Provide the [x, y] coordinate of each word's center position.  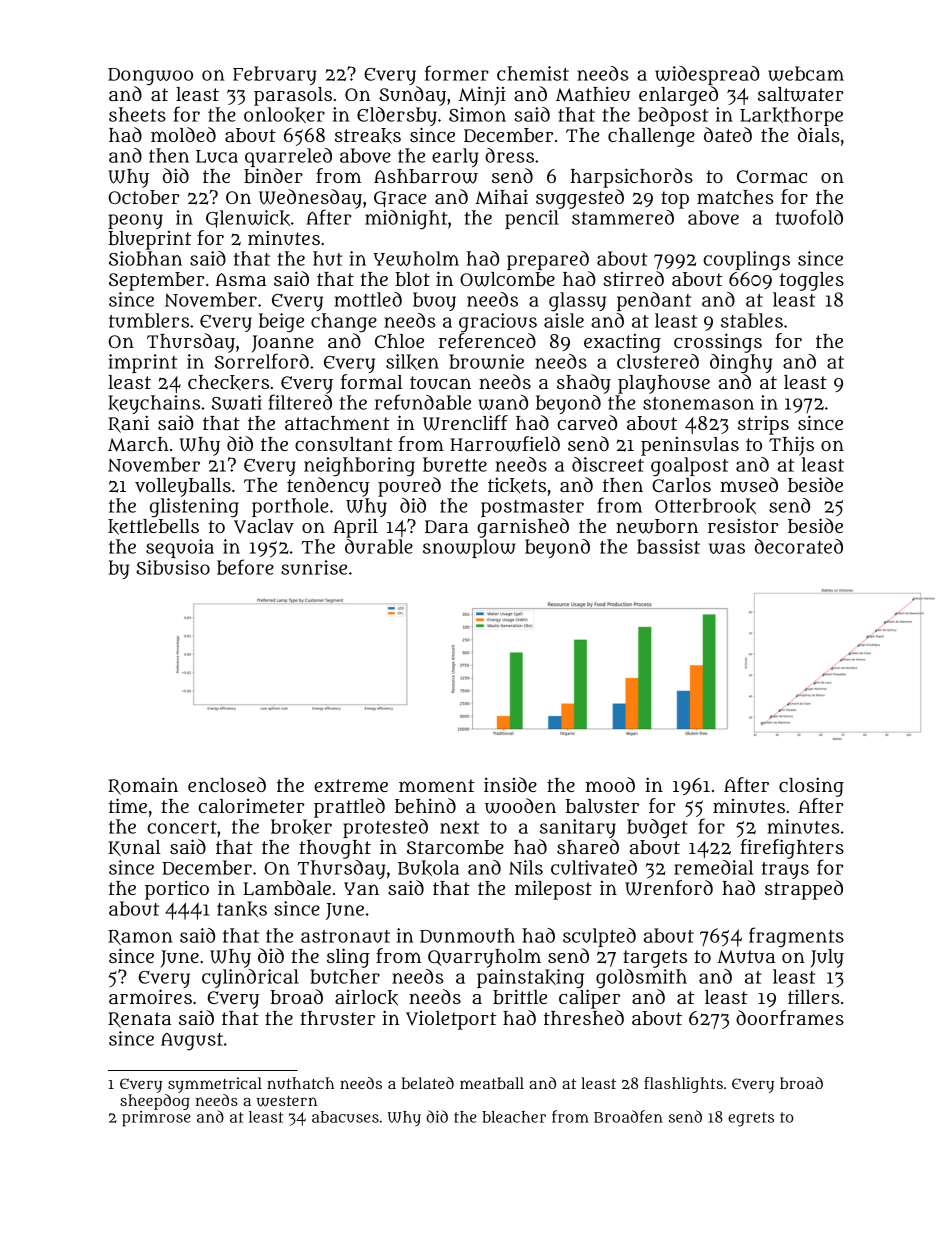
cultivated [594, 867]
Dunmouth [467, 935]
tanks [242, 909]
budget [657, 829]
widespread [707, 75]
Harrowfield [505, 444]
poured [409, 487]
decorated [799, 546]
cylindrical [250, 978]
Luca [217, 156]
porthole [290, 507]
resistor [743, 525]
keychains [154, 404]
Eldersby [397, 116]
